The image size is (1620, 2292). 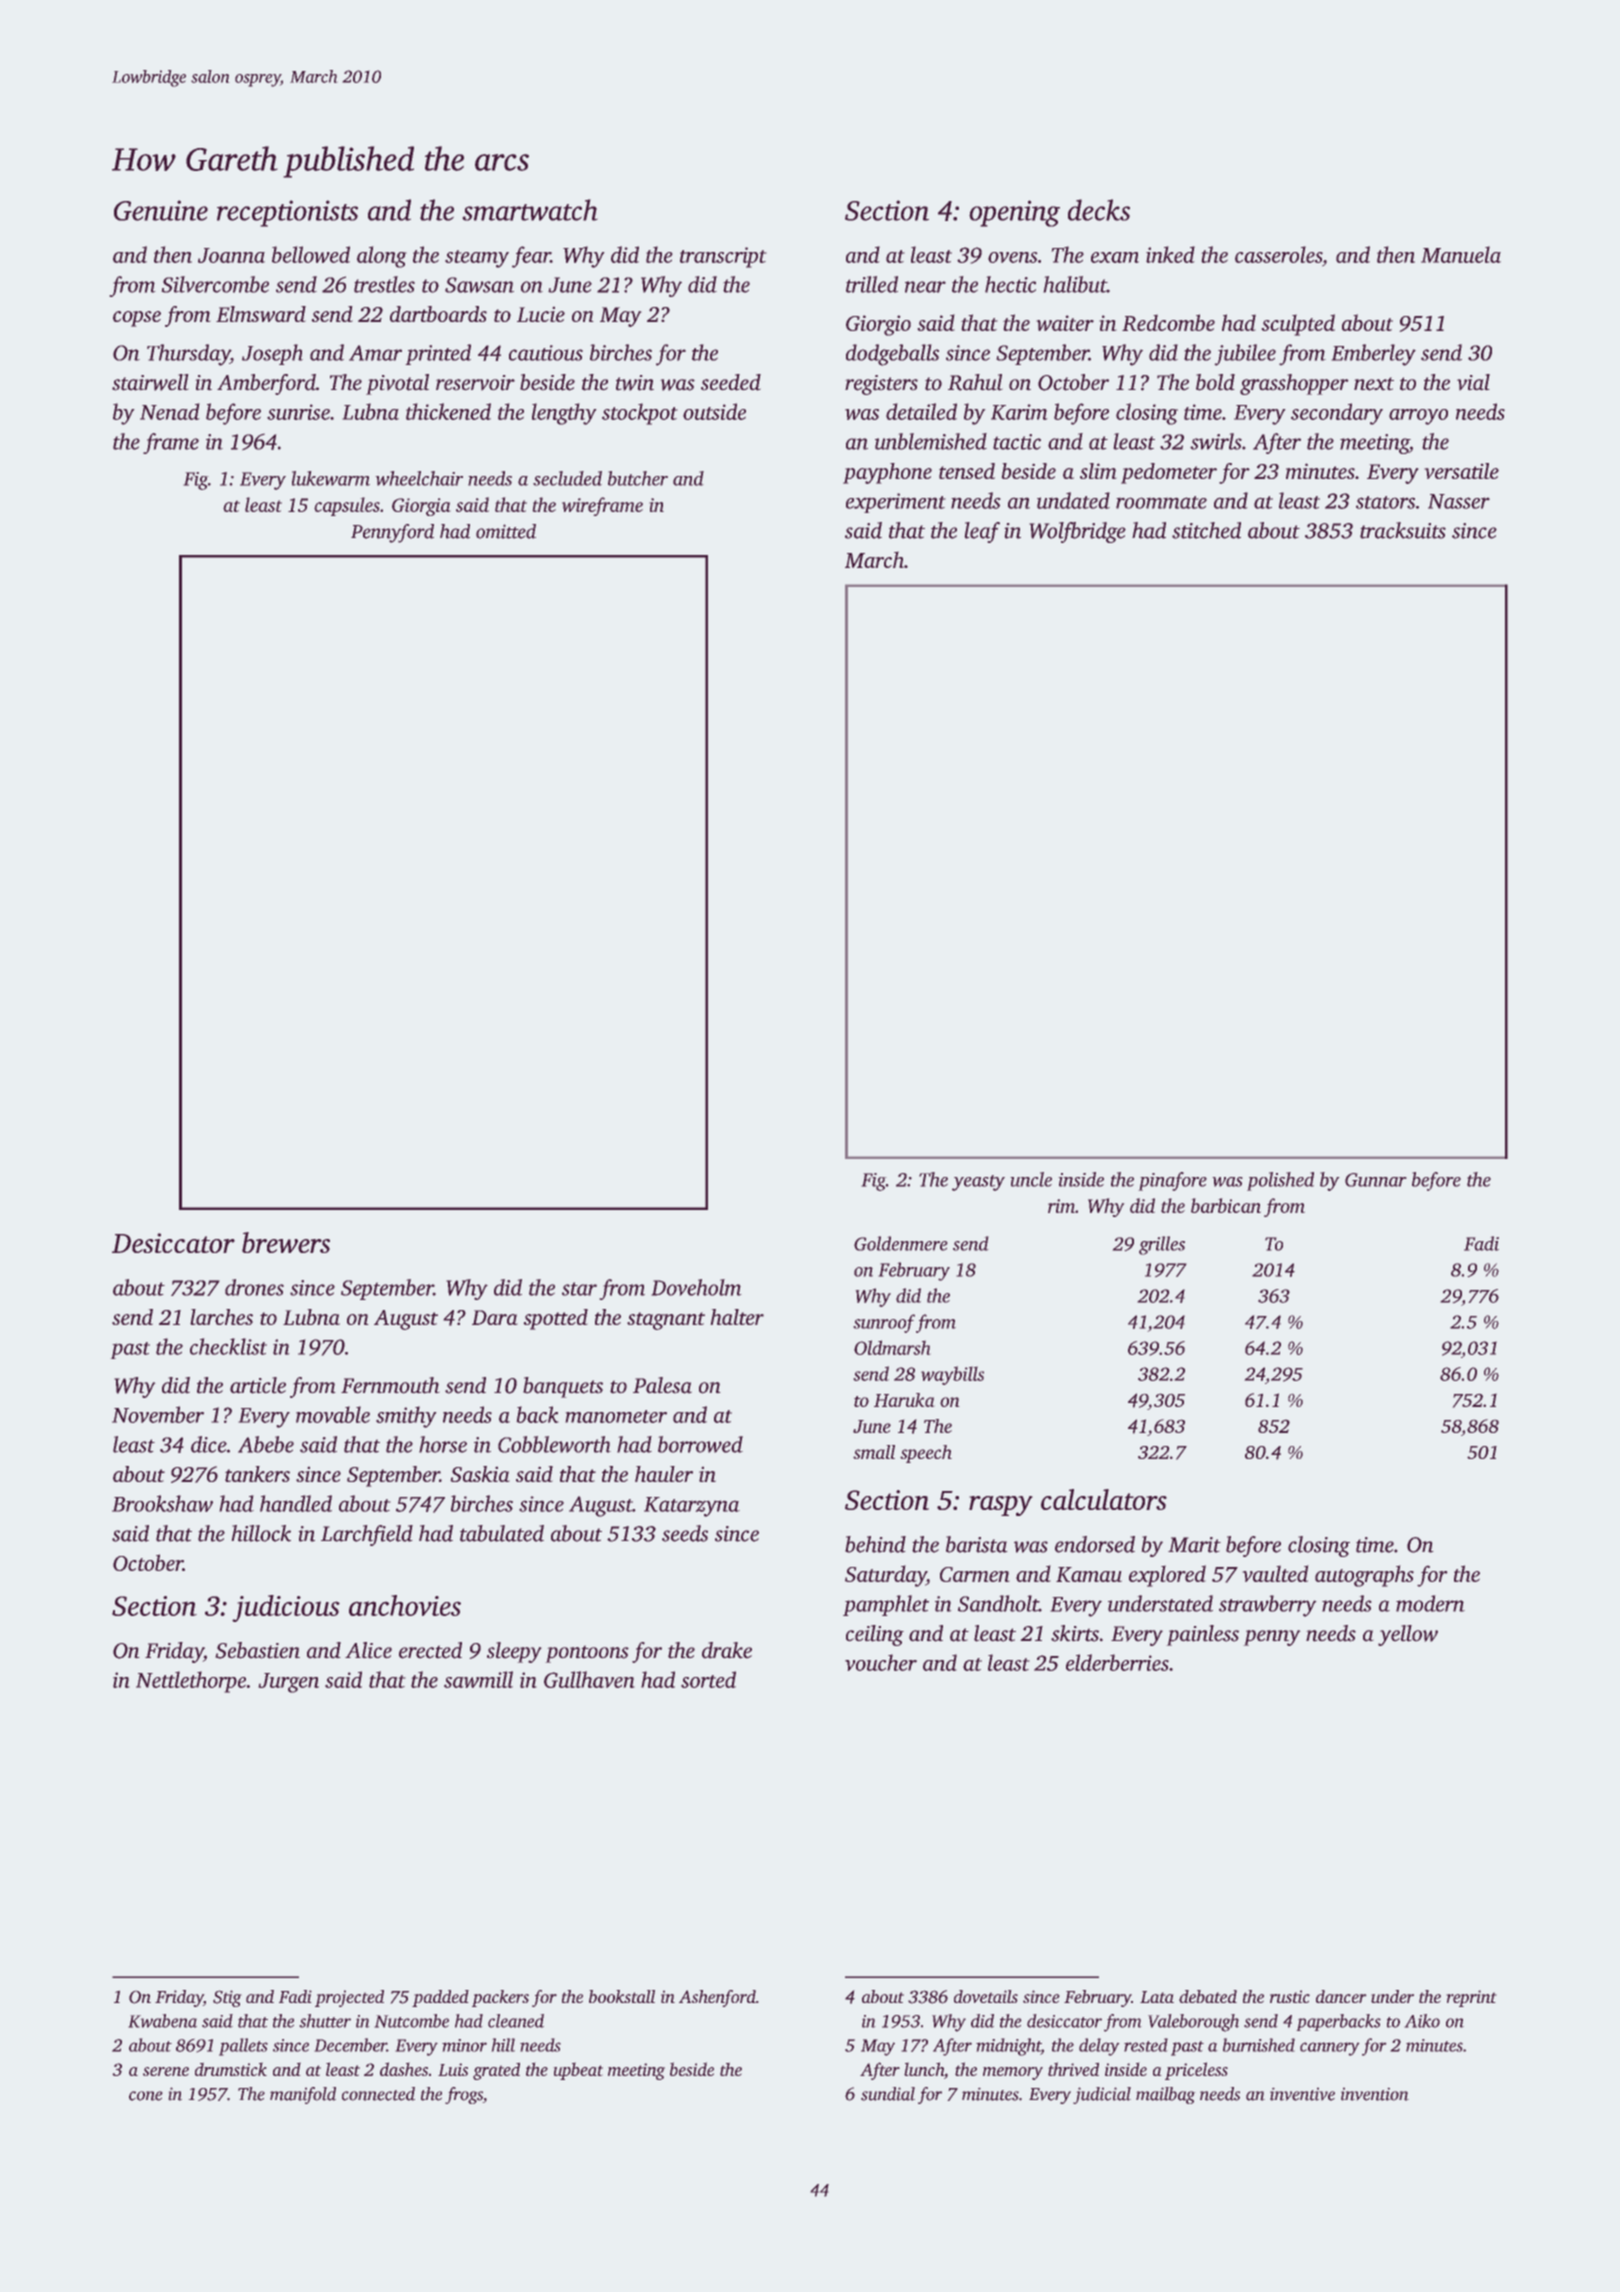 I want to click on padded, so click(x=440, y=1998).
